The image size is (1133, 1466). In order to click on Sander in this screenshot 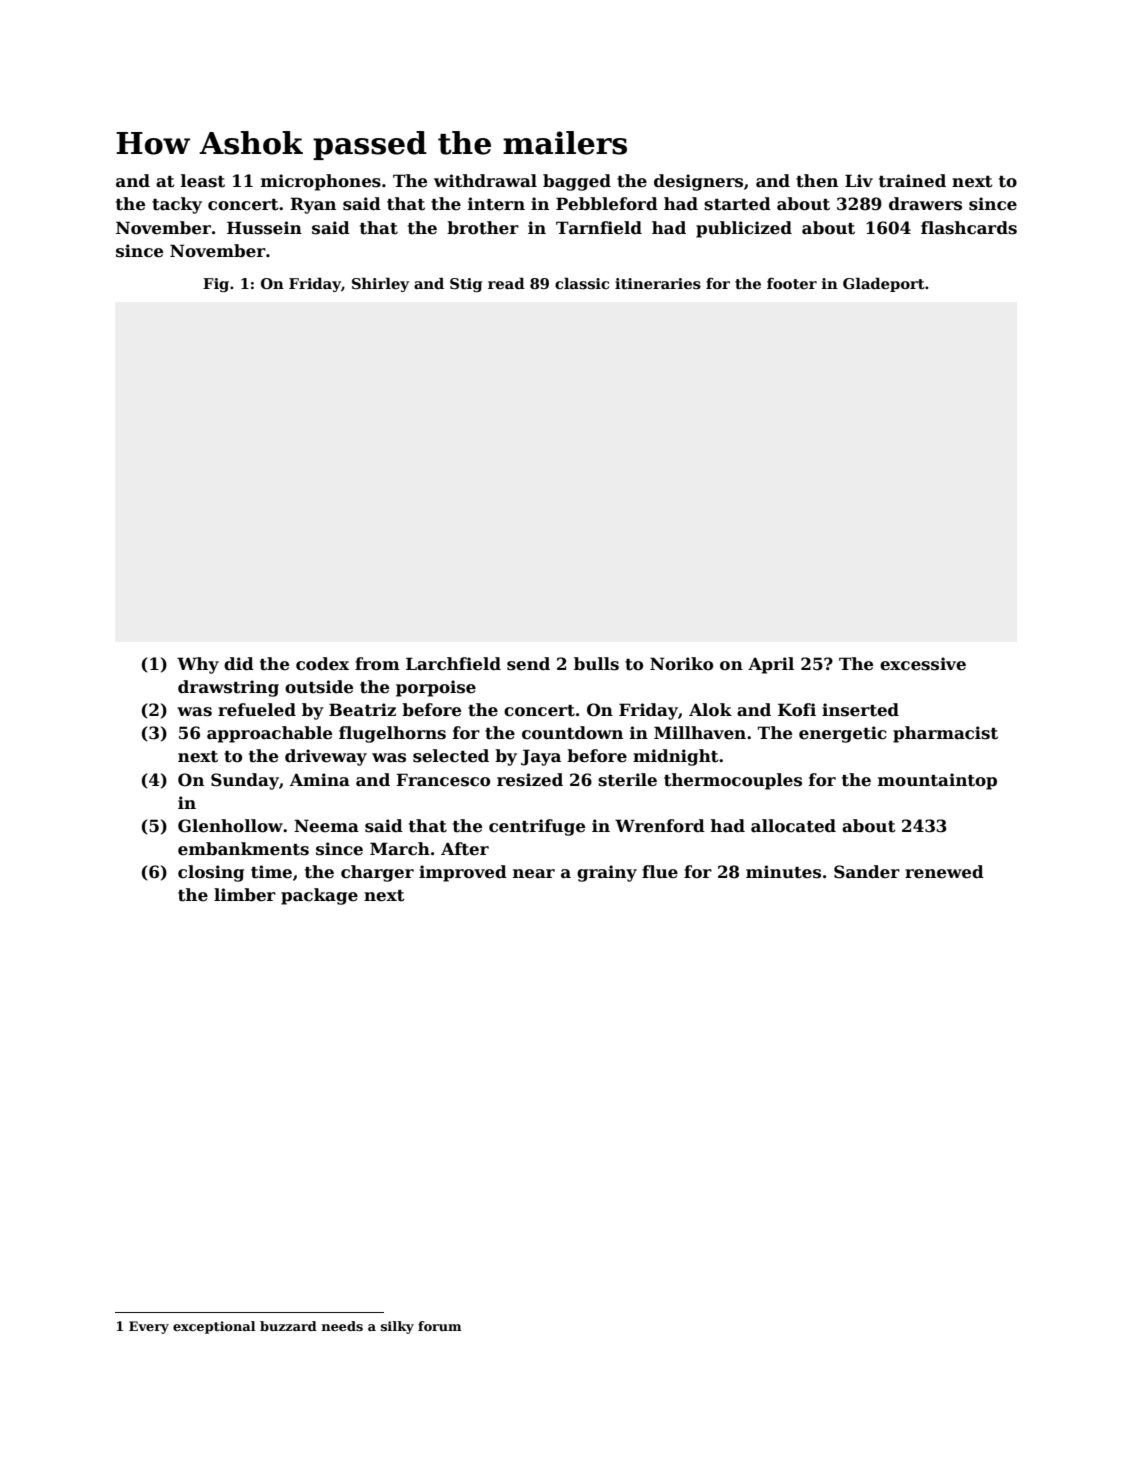, I will do `click(867, 872)`.
